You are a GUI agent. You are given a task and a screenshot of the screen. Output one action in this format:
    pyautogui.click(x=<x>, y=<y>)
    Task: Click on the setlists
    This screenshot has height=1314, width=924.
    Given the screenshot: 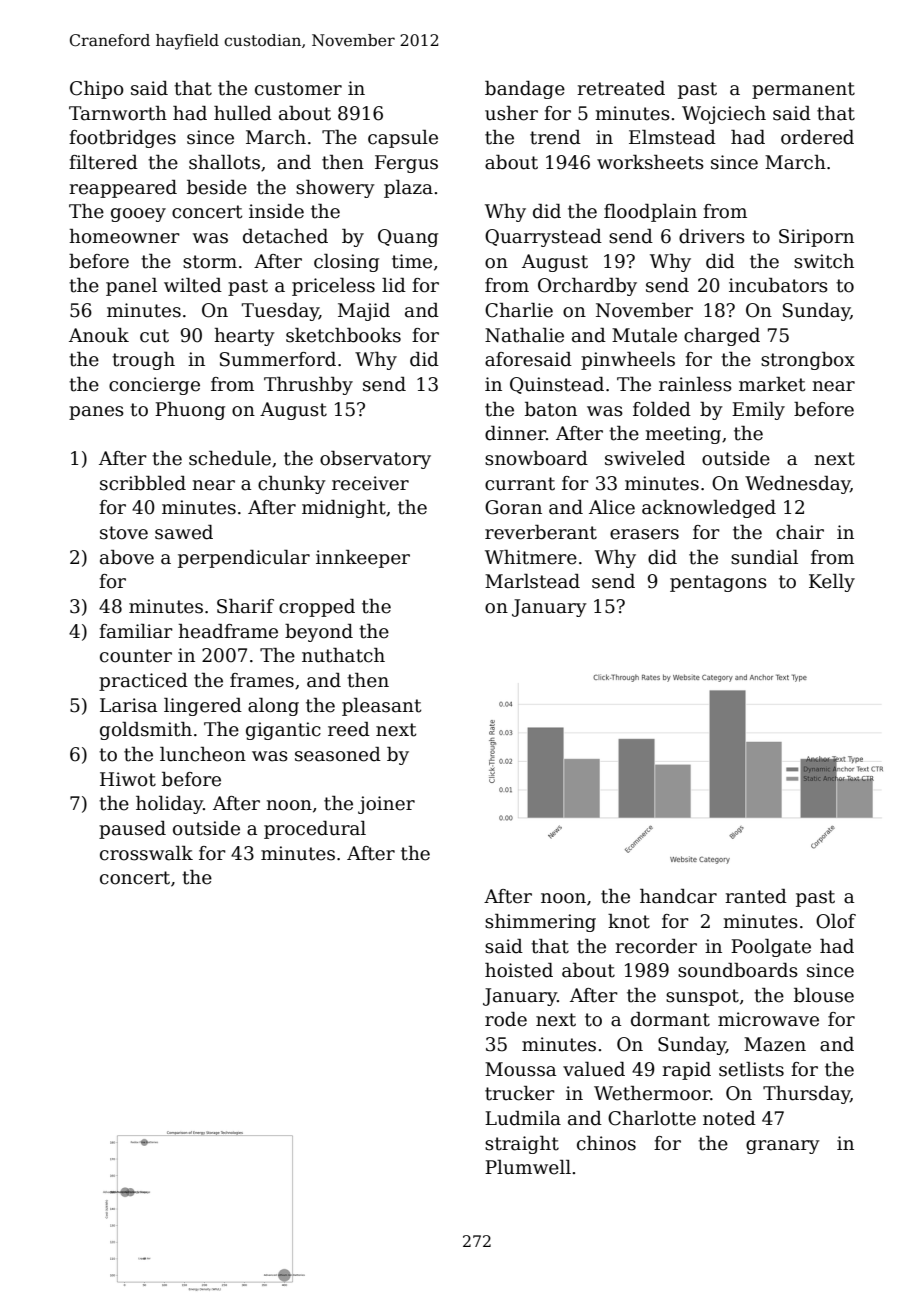 What is the action you would take?
    pyautogui.click(x=751, y=1069)
